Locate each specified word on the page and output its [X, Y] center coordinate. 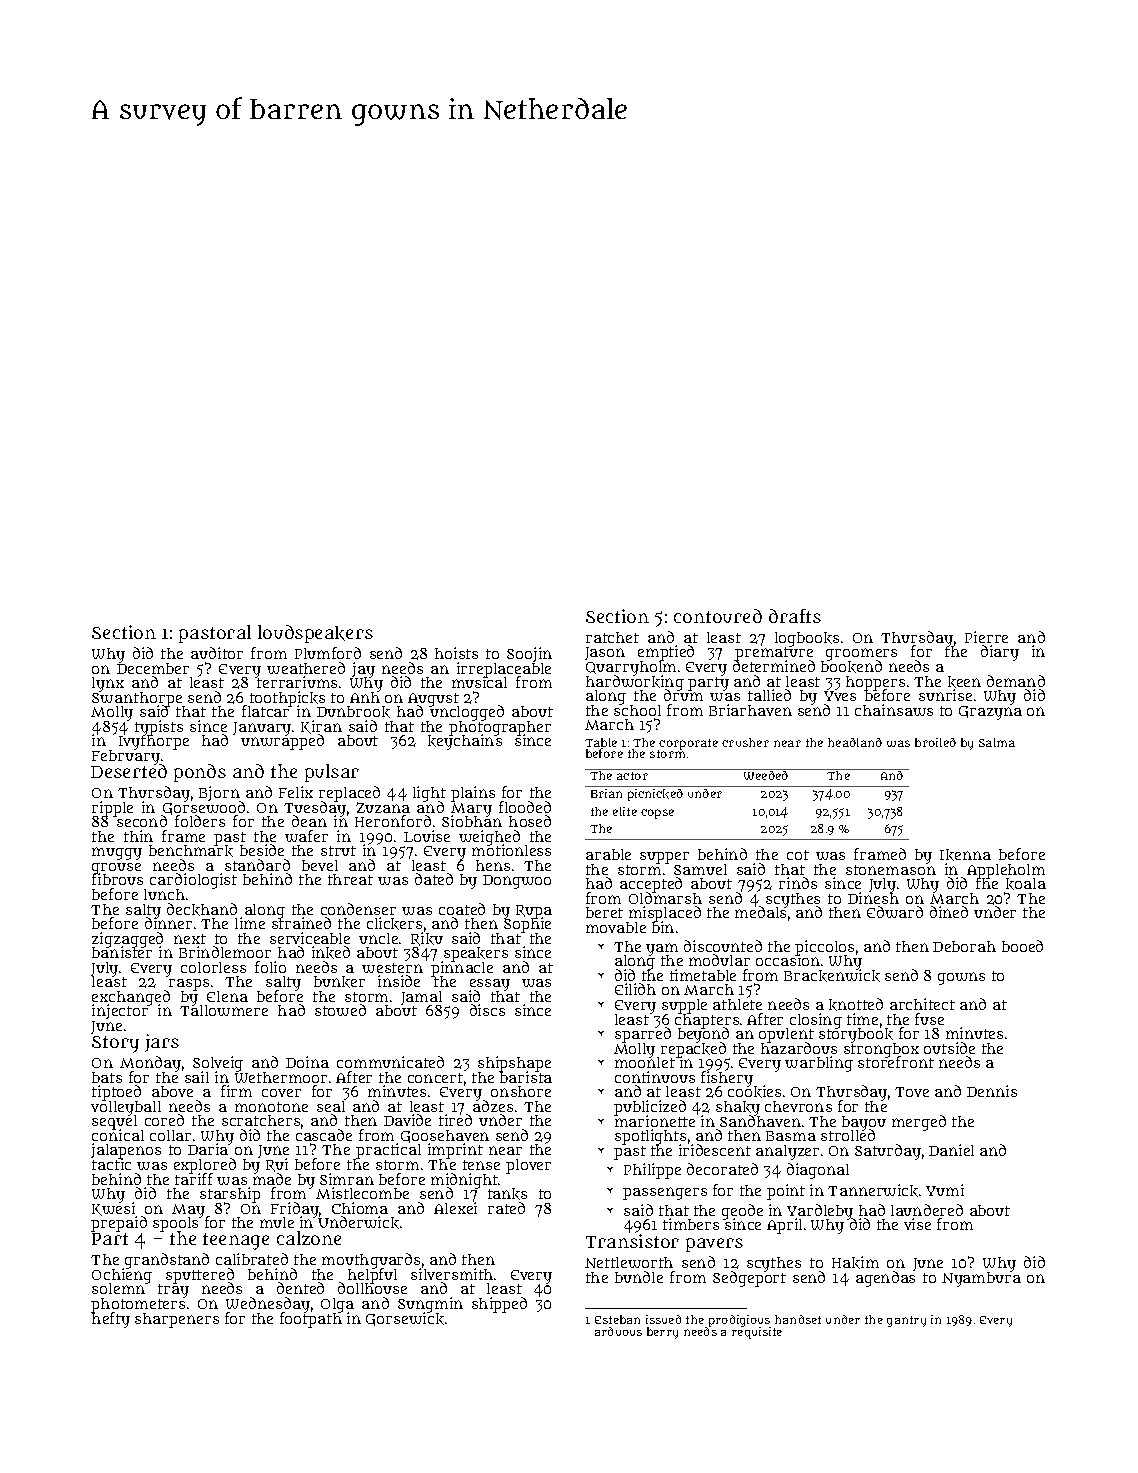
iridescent [715, 1150]
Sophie [527, 925]
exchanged [131, 998]
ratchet [612, 637]
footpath [311, 1320]
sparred [643, 1035]
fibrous [117, 880]
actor [632, 776]
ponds [200, 773]
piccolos [824, 948]
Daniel [951, 1150]
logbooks [807, 639]
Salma [997, 742]
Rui [277, 1165]
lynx [108, 684]
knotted [856, 1004]
